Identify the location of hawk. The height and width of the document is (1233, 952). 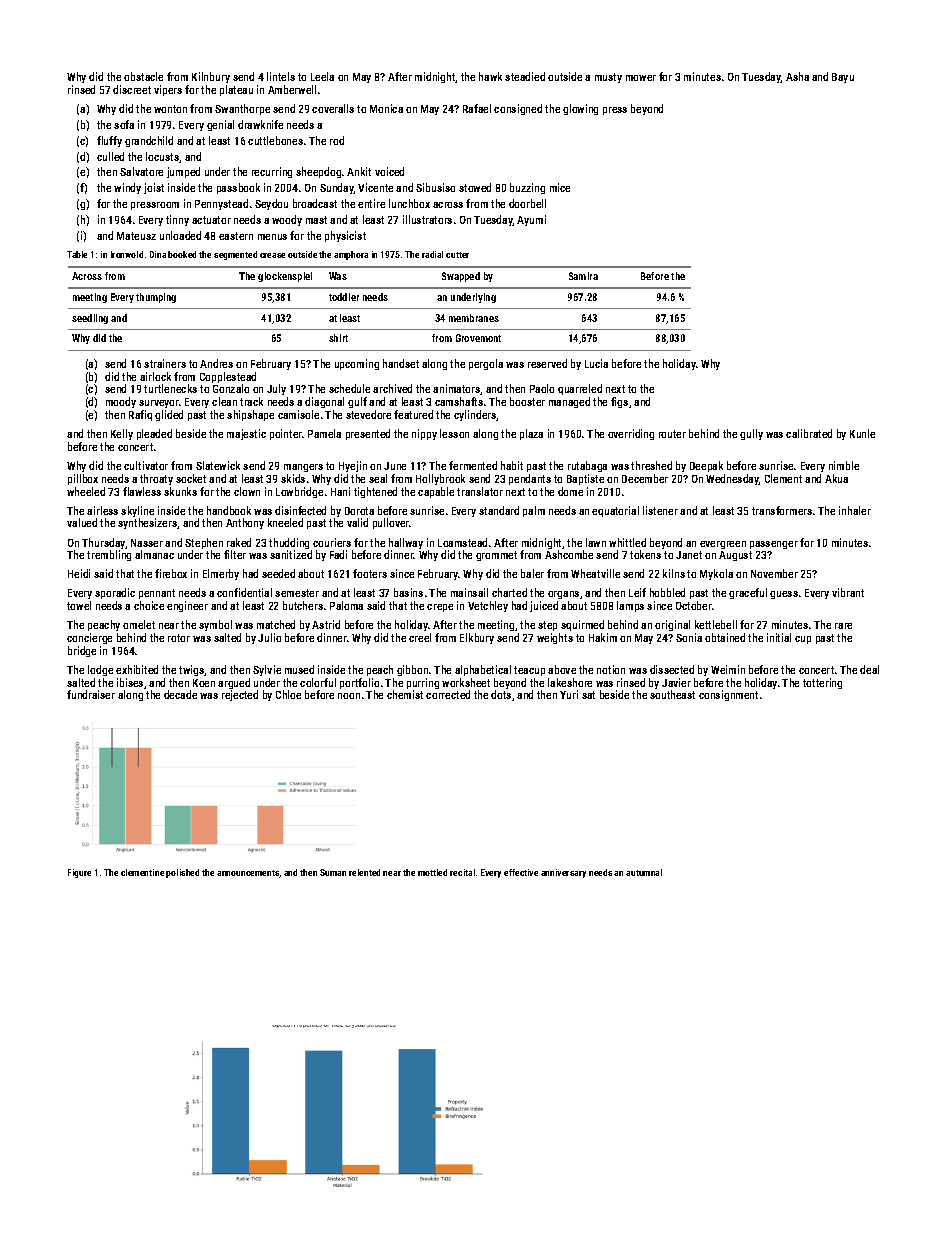
(490, 76).
